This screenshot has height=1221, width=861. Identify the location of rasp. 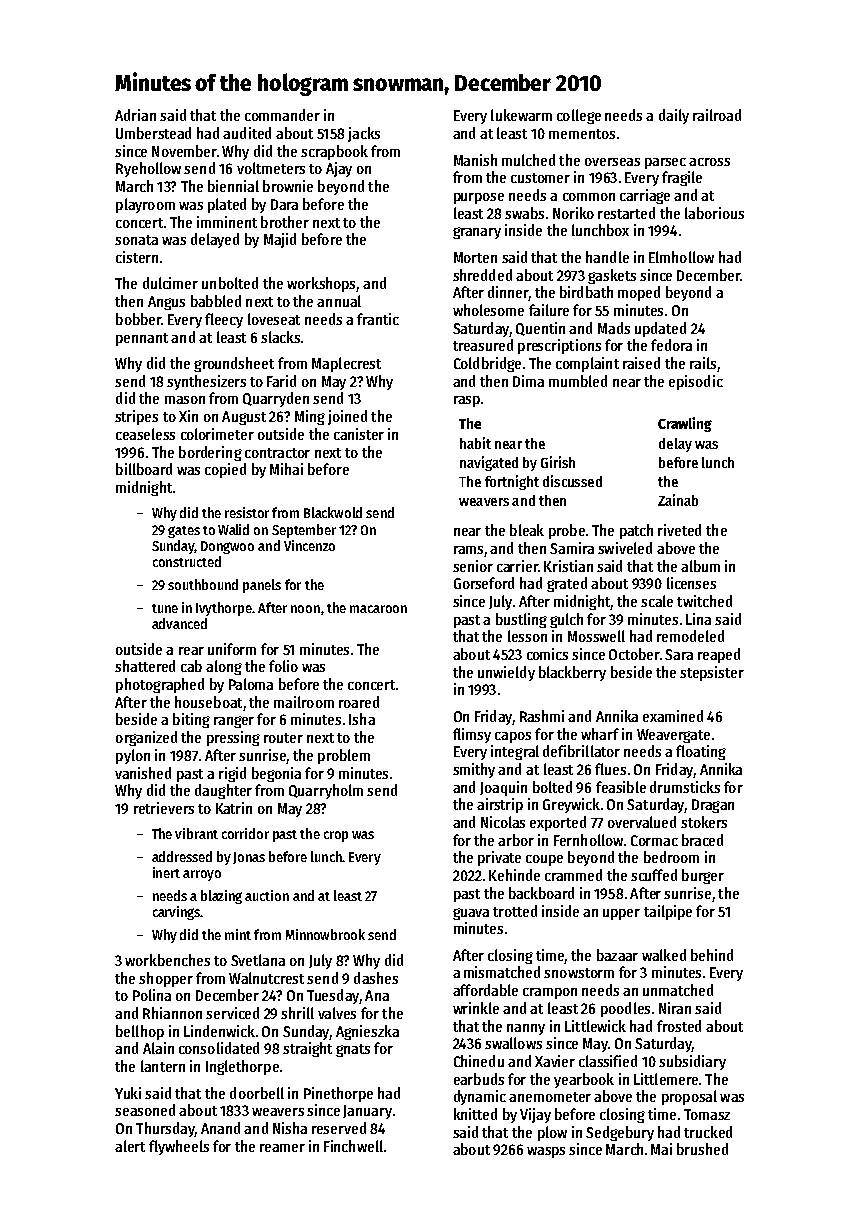
(467, 401).
